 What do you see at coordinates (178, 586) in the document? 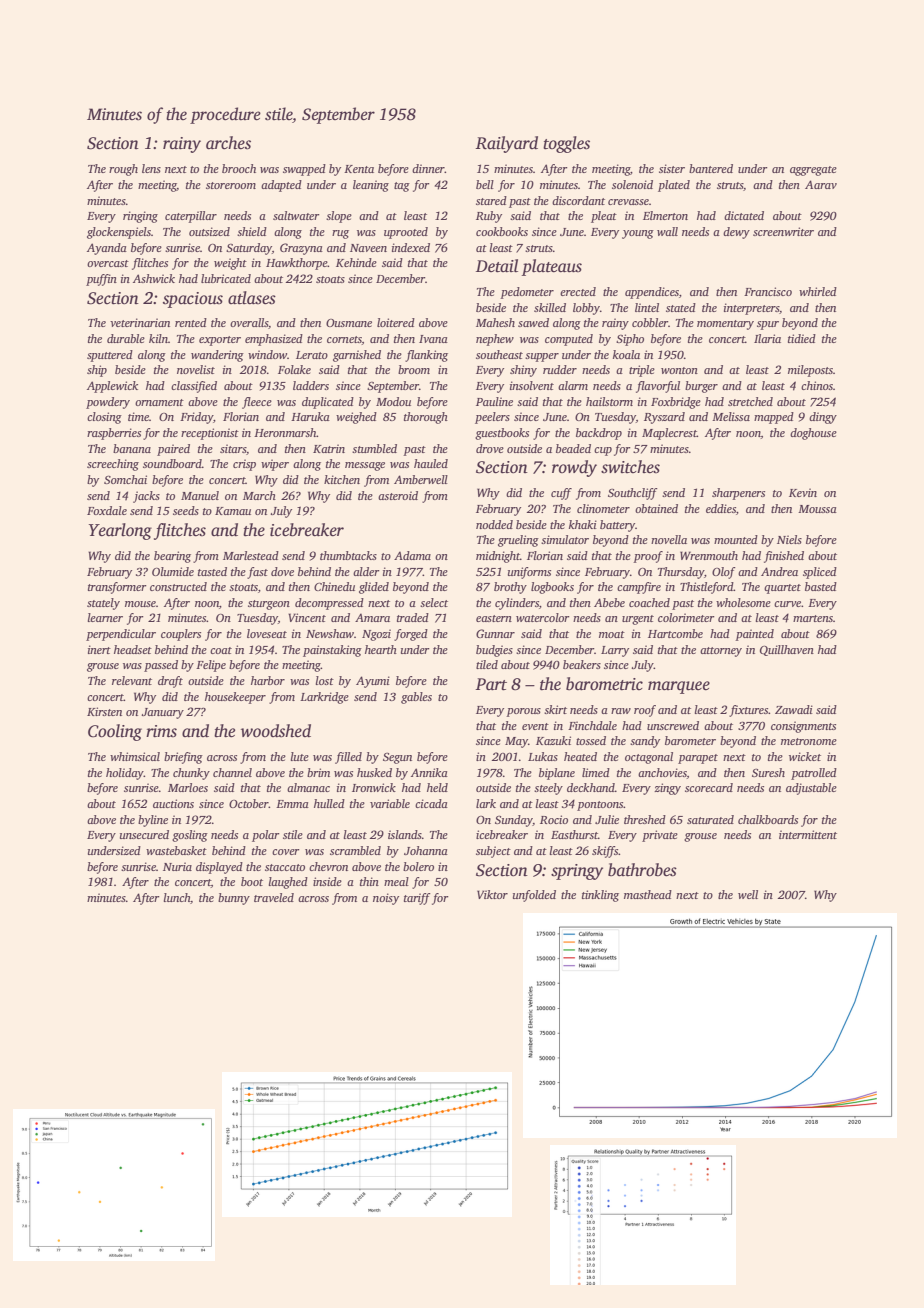
I see `constructed` at bounding box center [178, 586].
